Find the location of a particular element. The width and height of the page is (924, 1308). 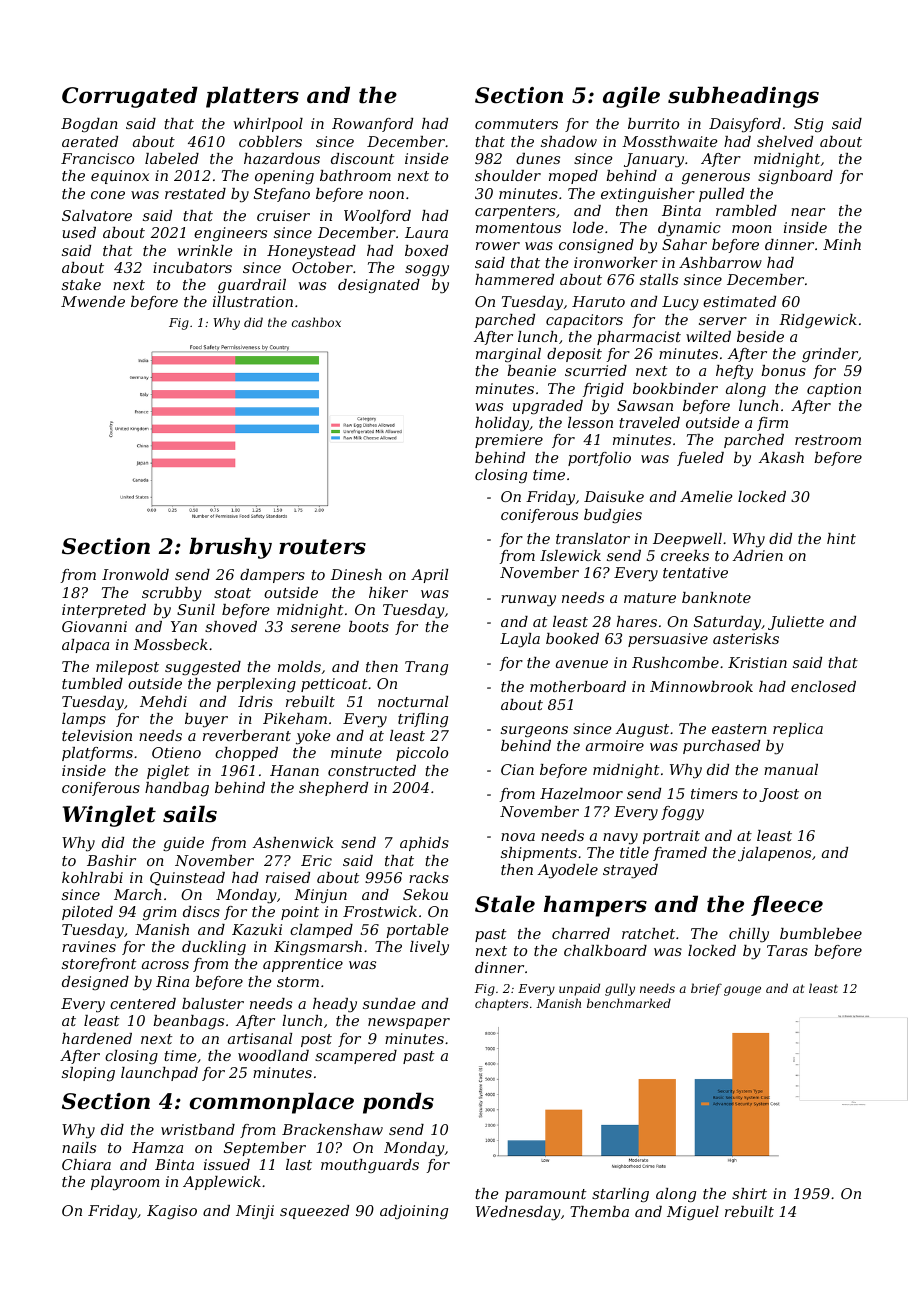

issued is located at coordinates (227, 1164).
